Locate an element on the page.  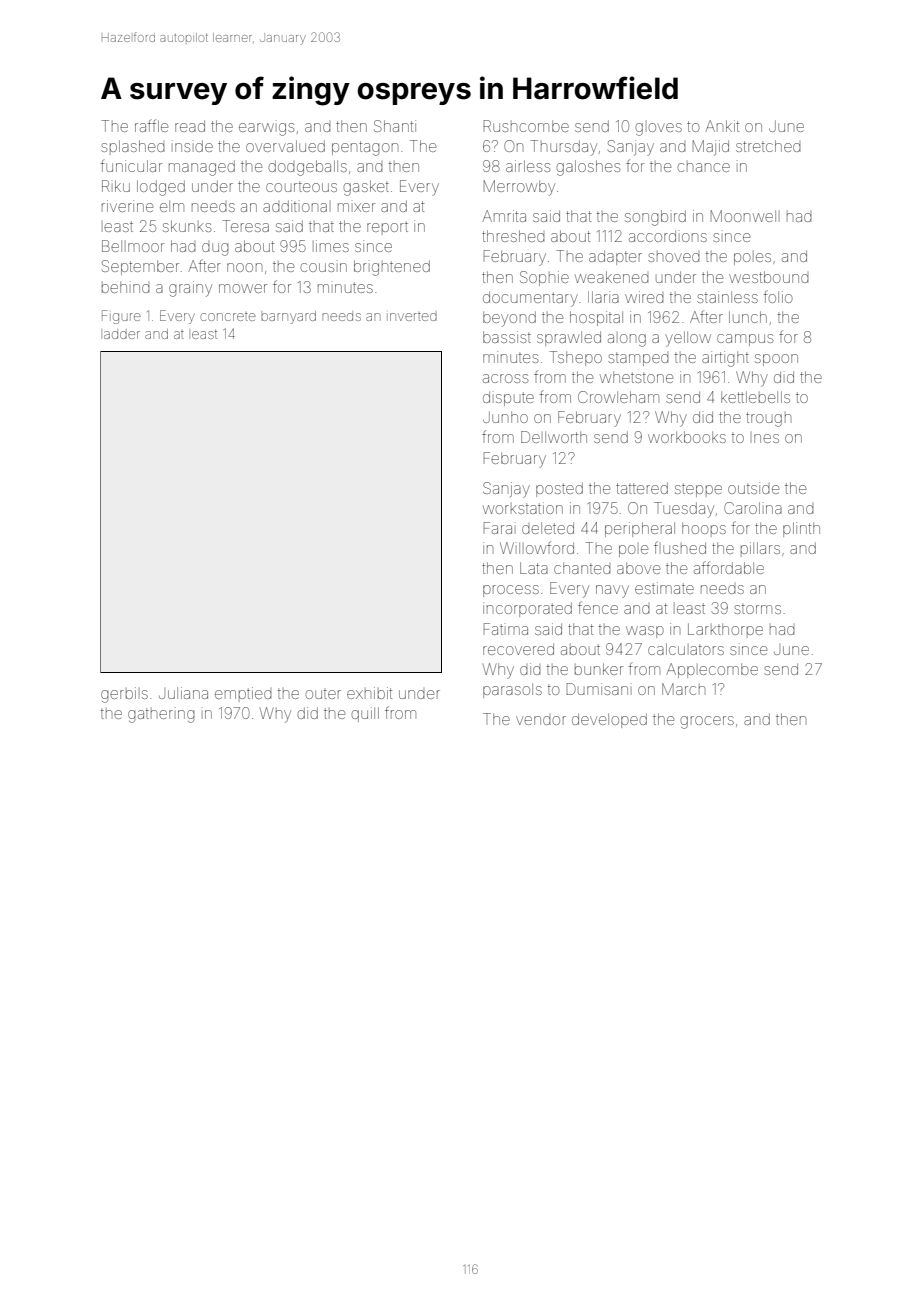
Junho is located at coordinates (505, 417).
